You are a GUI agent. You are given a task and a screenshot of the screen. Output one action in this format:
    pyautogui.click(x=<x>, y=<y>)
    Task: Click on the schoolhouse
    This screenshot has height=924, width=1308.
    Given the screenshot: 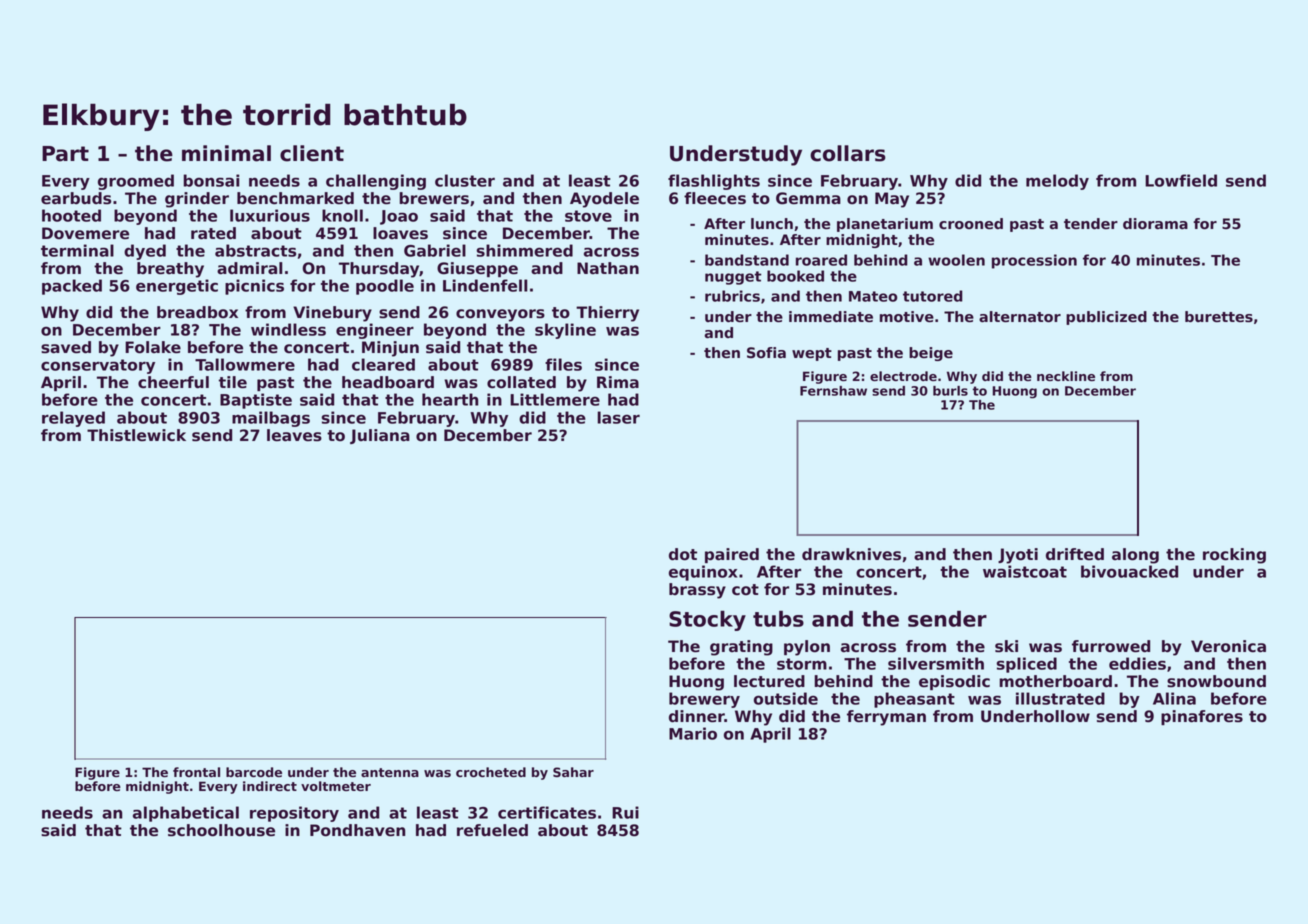 What is the action you would take?
    pyautogui.click(x=221, y=830)
